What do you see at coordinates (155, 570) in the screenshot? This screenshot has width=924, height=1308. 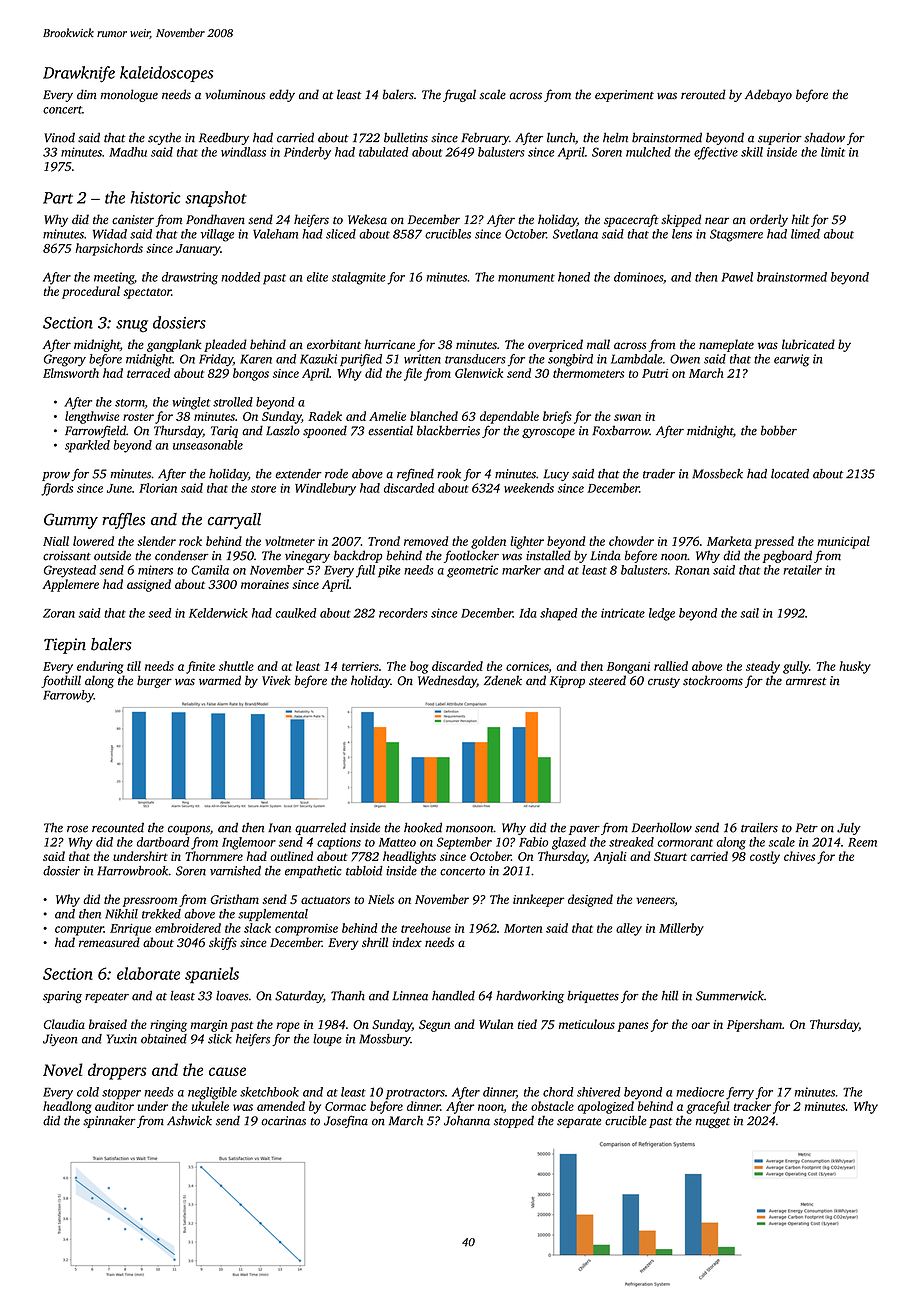 I see `miners` at bounding box center [155, 570].
